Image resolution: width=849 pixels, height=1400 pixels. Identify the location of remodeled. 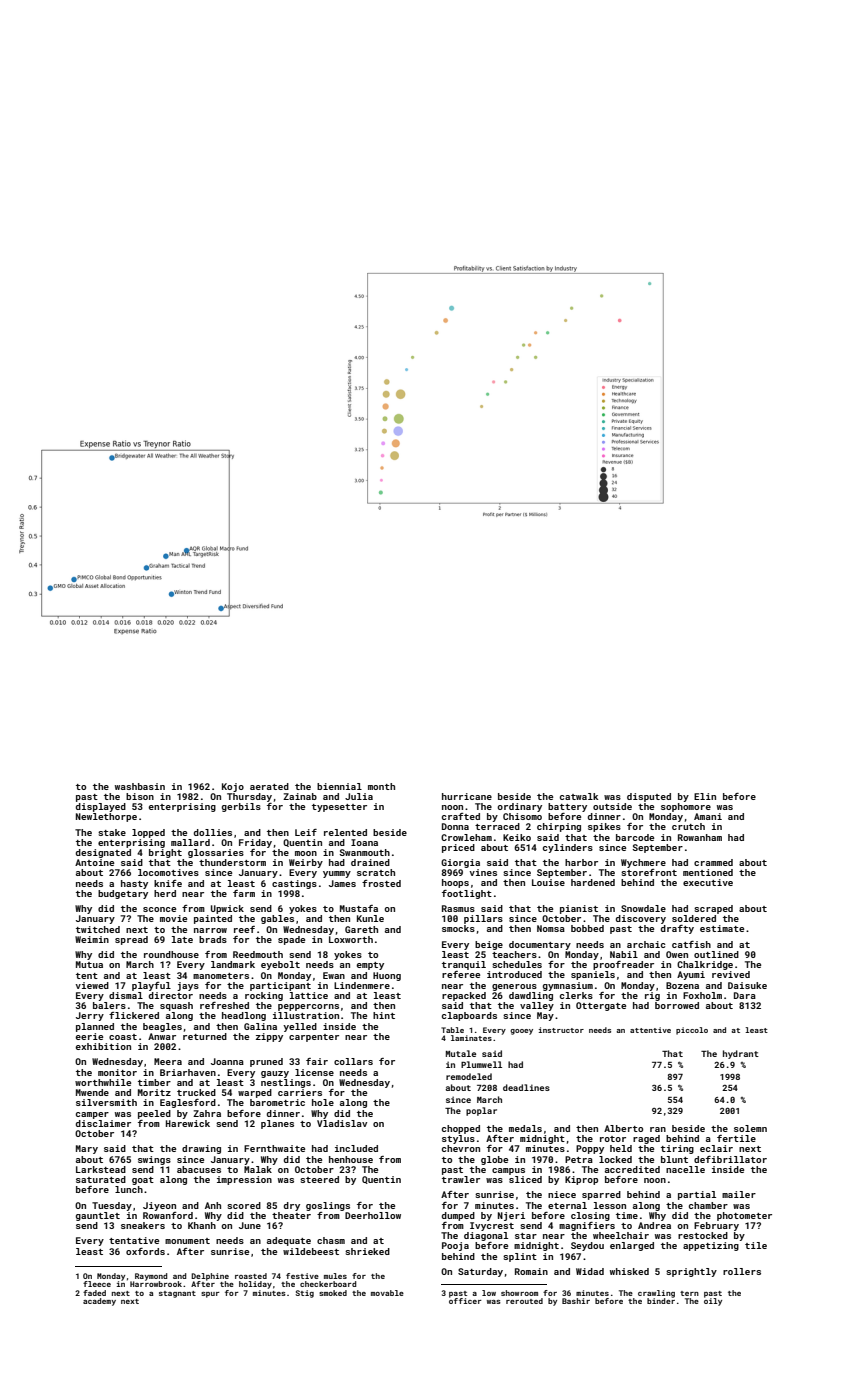
(469, 1076).
